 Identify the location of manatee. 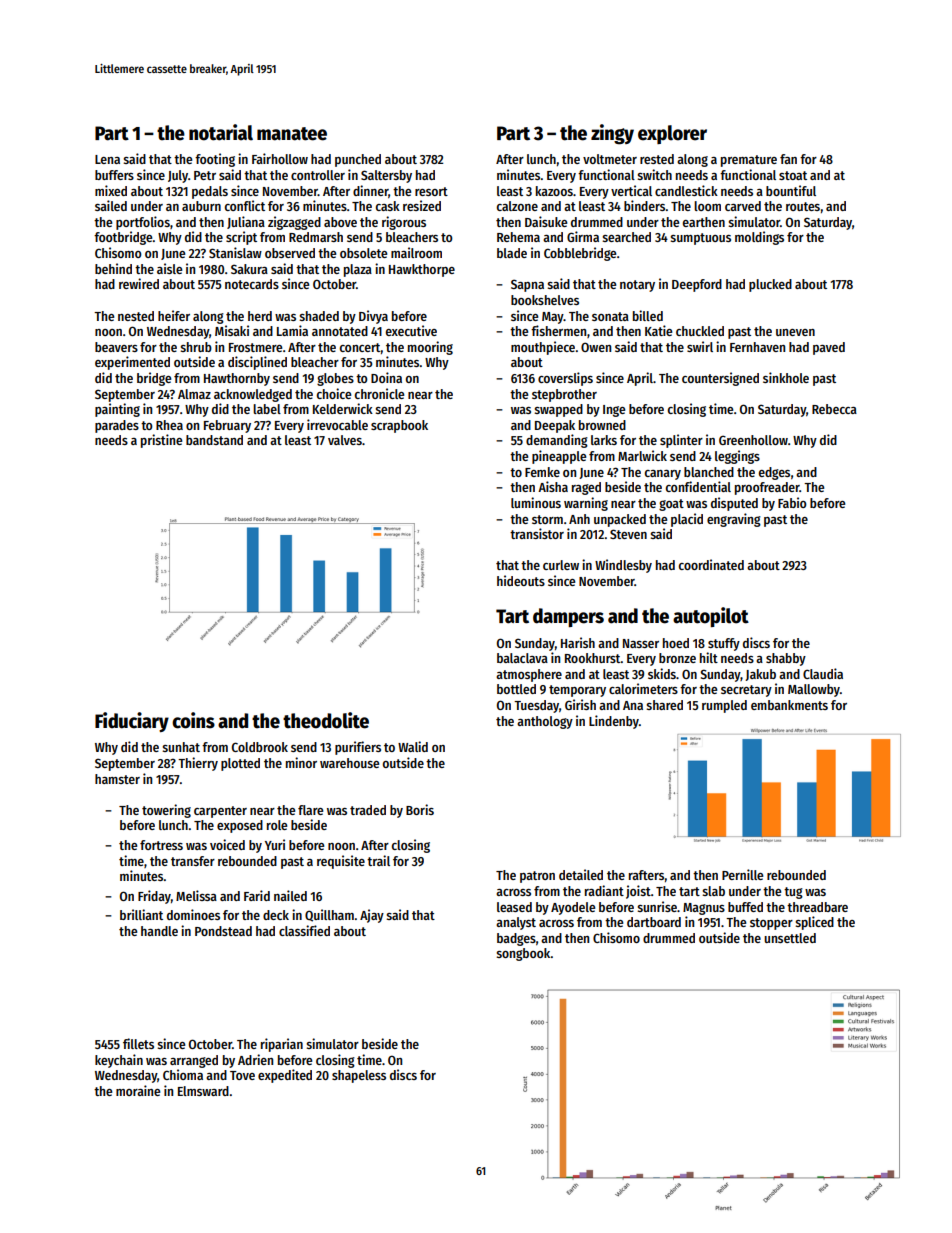
(292, 134).
